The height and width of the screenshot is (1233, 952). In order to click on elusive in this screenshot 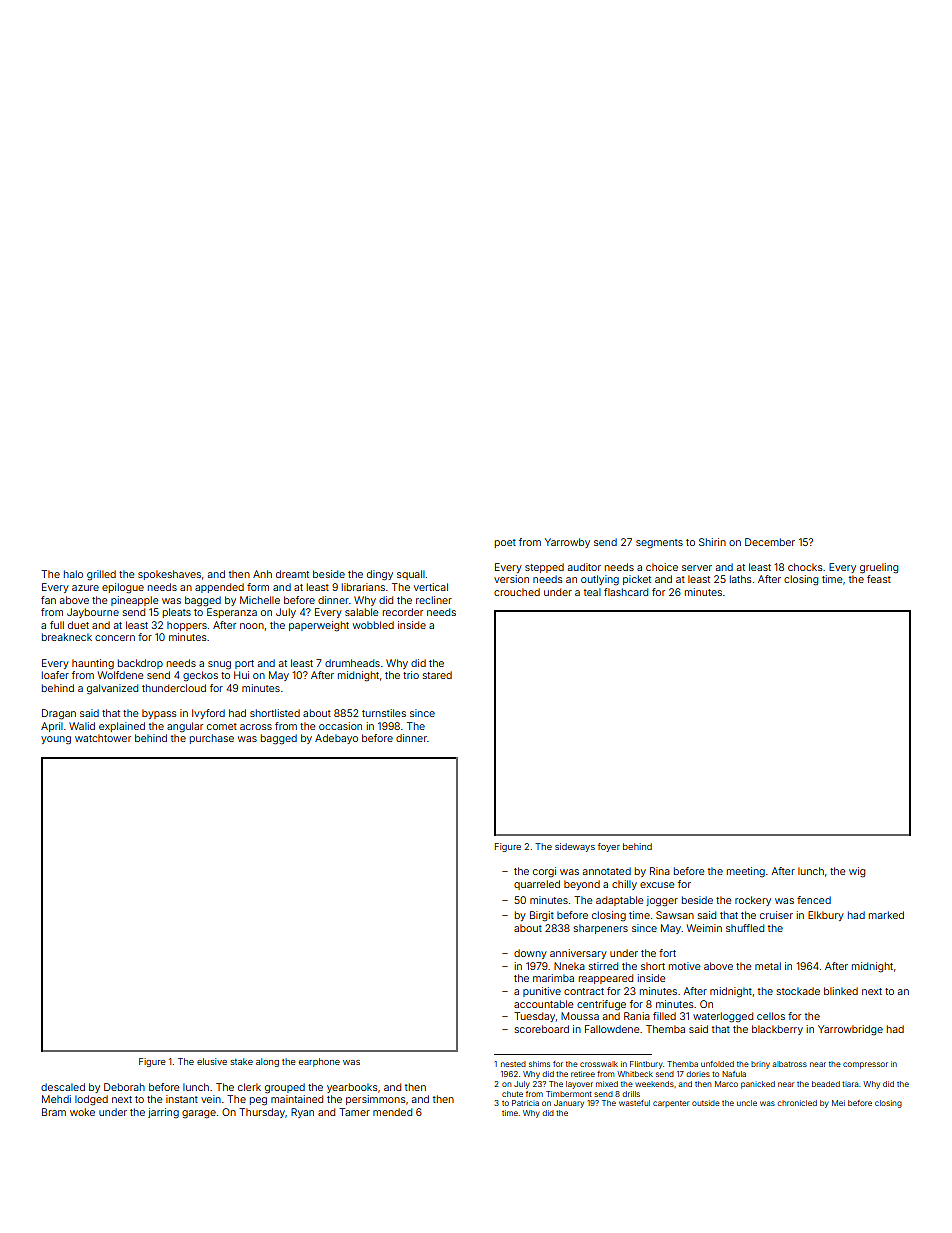, I will do `click(212, 1061)`.
